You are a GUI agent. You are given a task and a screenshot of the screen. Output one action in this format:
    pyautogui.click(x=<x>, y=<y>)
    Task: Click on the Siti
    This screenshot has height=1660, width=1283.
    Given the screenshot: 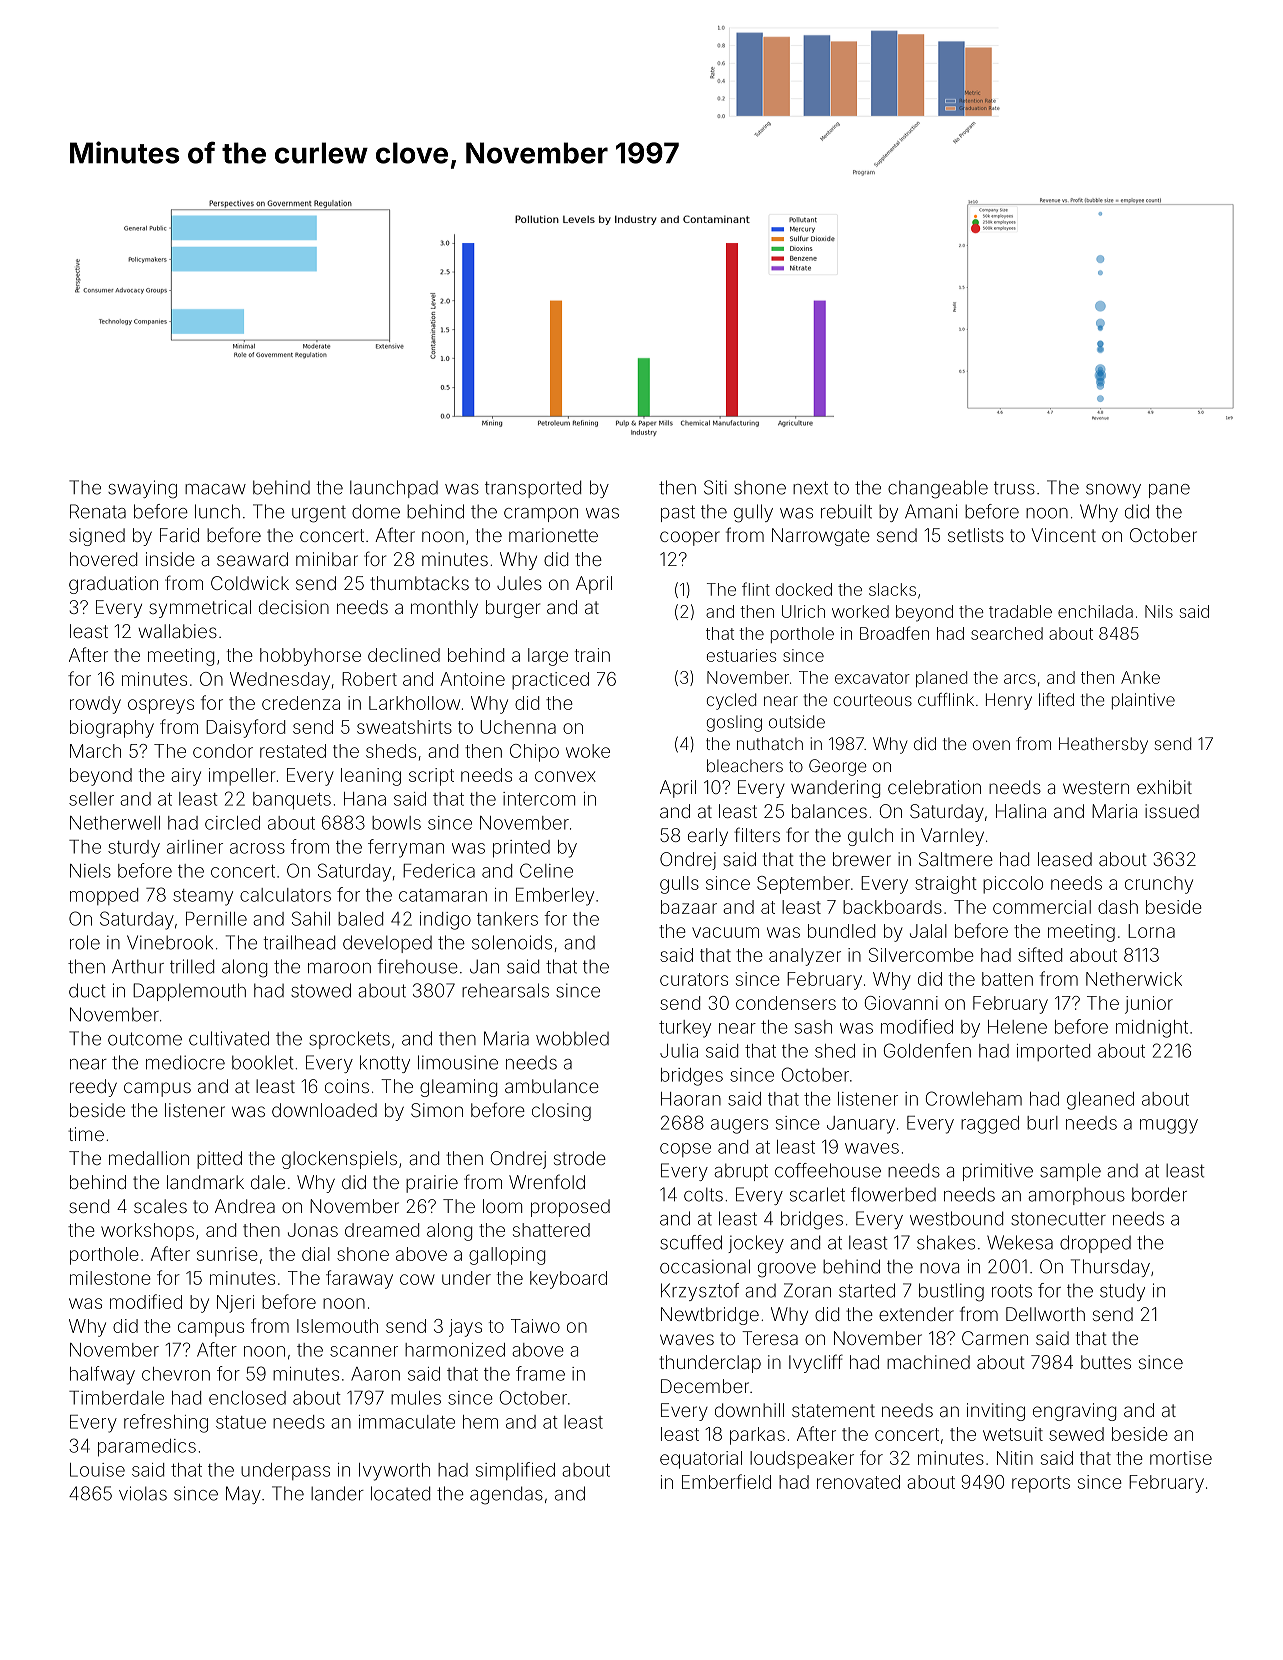 What is the action you would take?
    pyautogui.click(x=715, y=487)
